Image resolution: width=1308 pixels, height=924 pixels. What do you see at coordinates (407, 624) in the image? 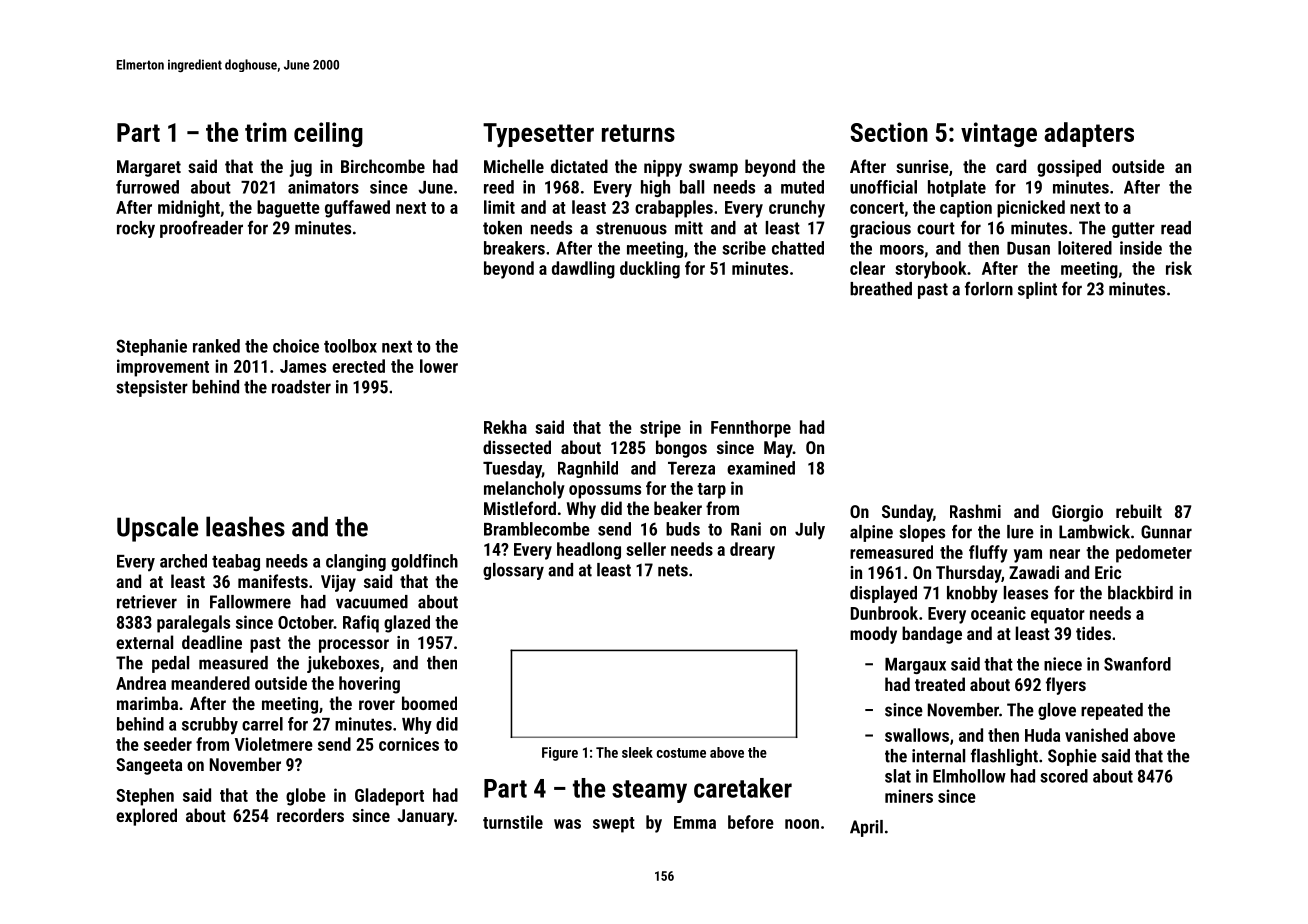
I see `glazed` at bounding box center [407, 624].
